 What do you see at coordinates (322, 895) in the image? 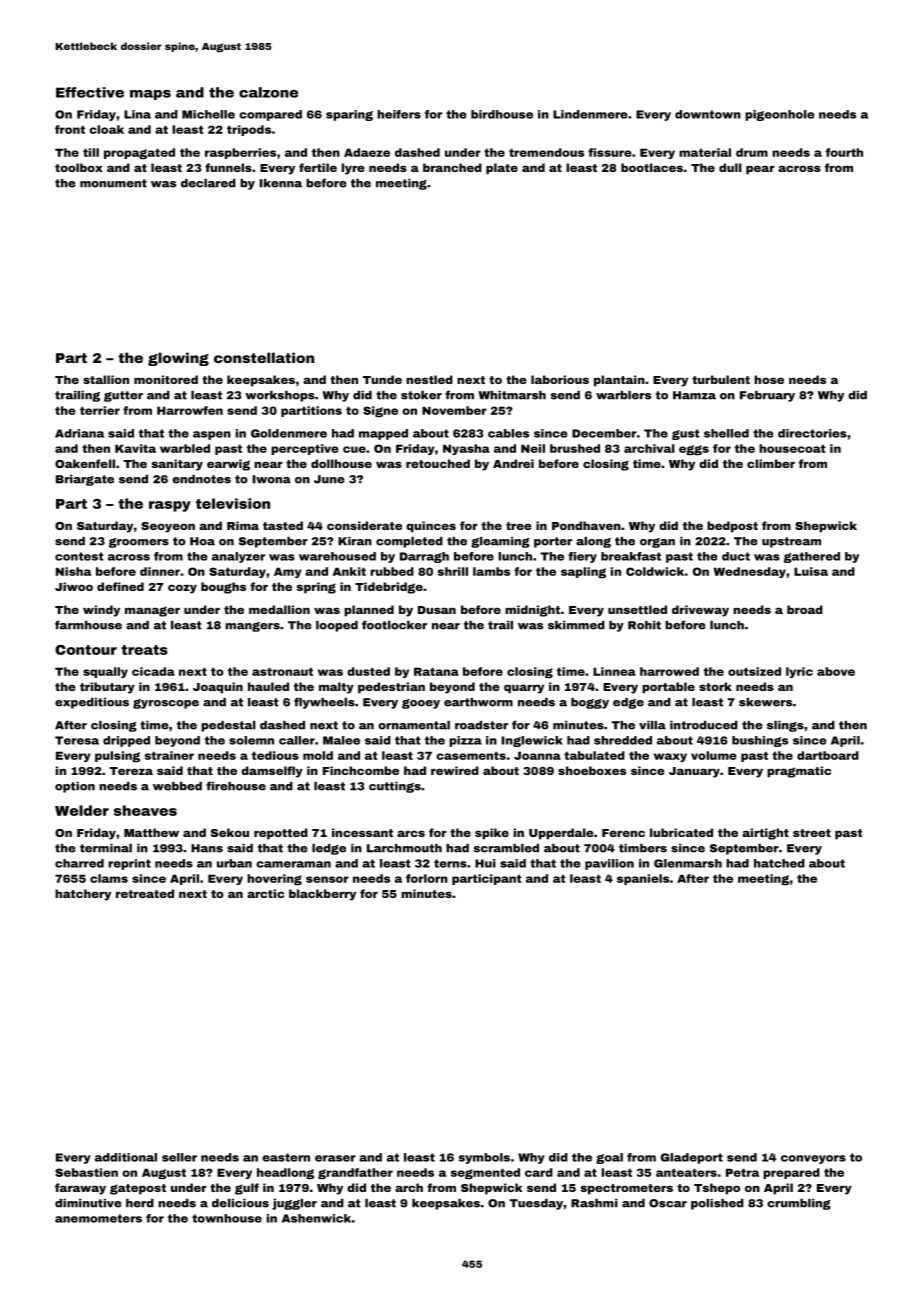
I see `blackberry` at bounding box center [322, 895].
